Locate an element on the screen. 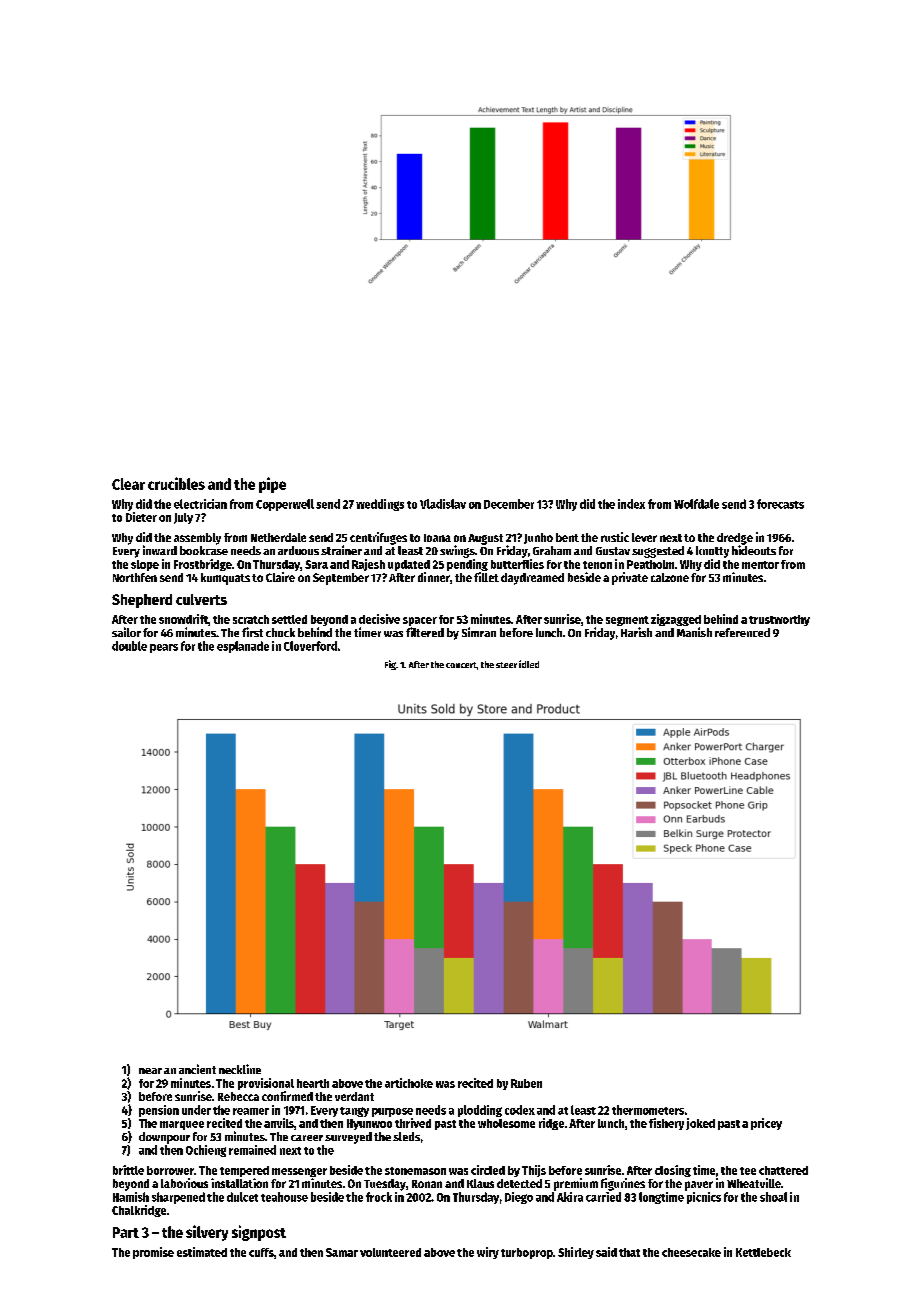 The width and height of the screenshot is (924, 1308). esplanade is located at coordinates (243, 647).
